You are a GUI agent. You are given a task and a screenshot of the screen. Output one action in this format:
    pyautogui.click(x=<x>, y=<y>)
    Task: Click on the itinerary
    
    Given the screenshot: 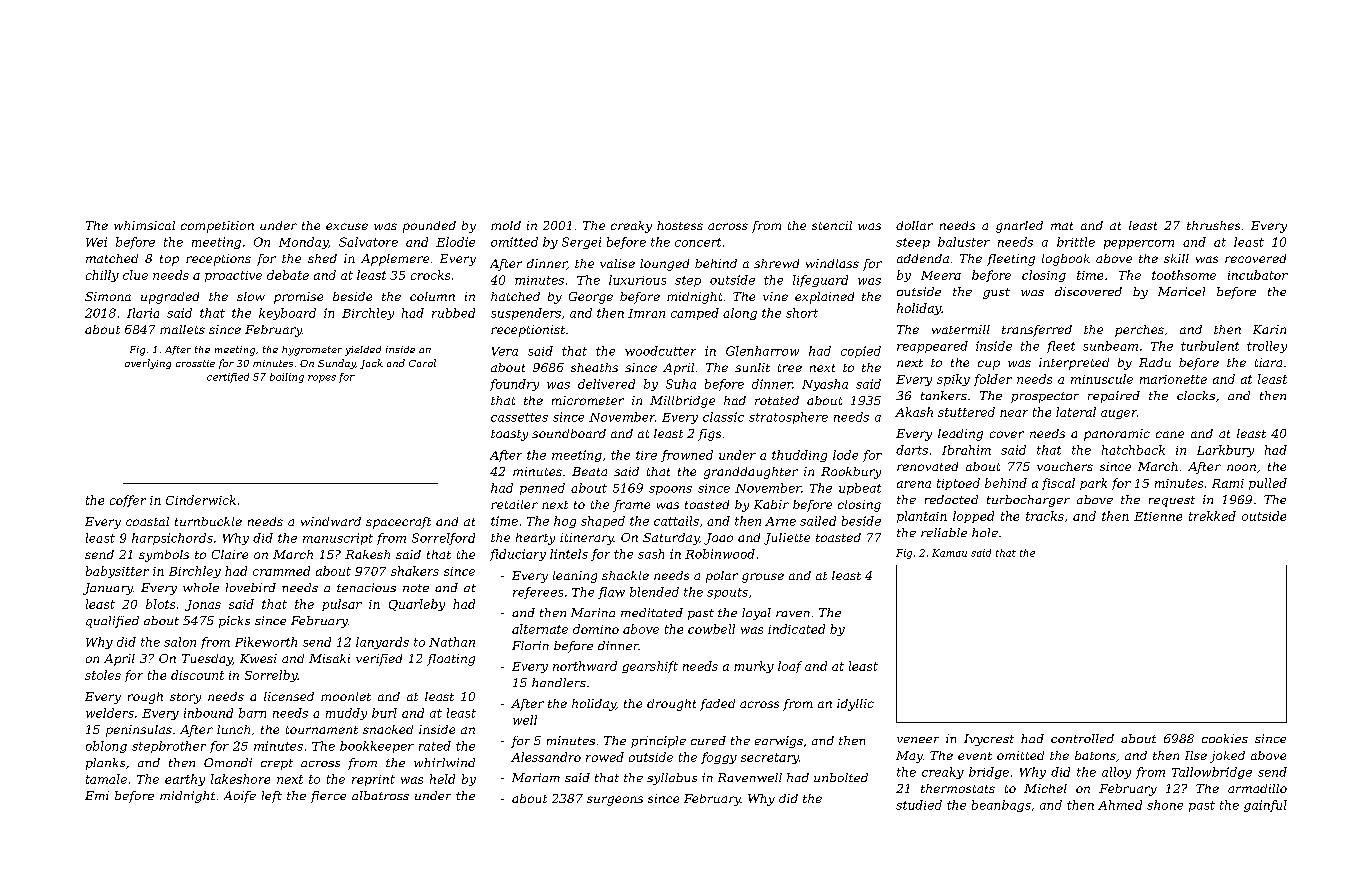 What is the action you would take?
    pyautogui.click(x=587, y=539)
